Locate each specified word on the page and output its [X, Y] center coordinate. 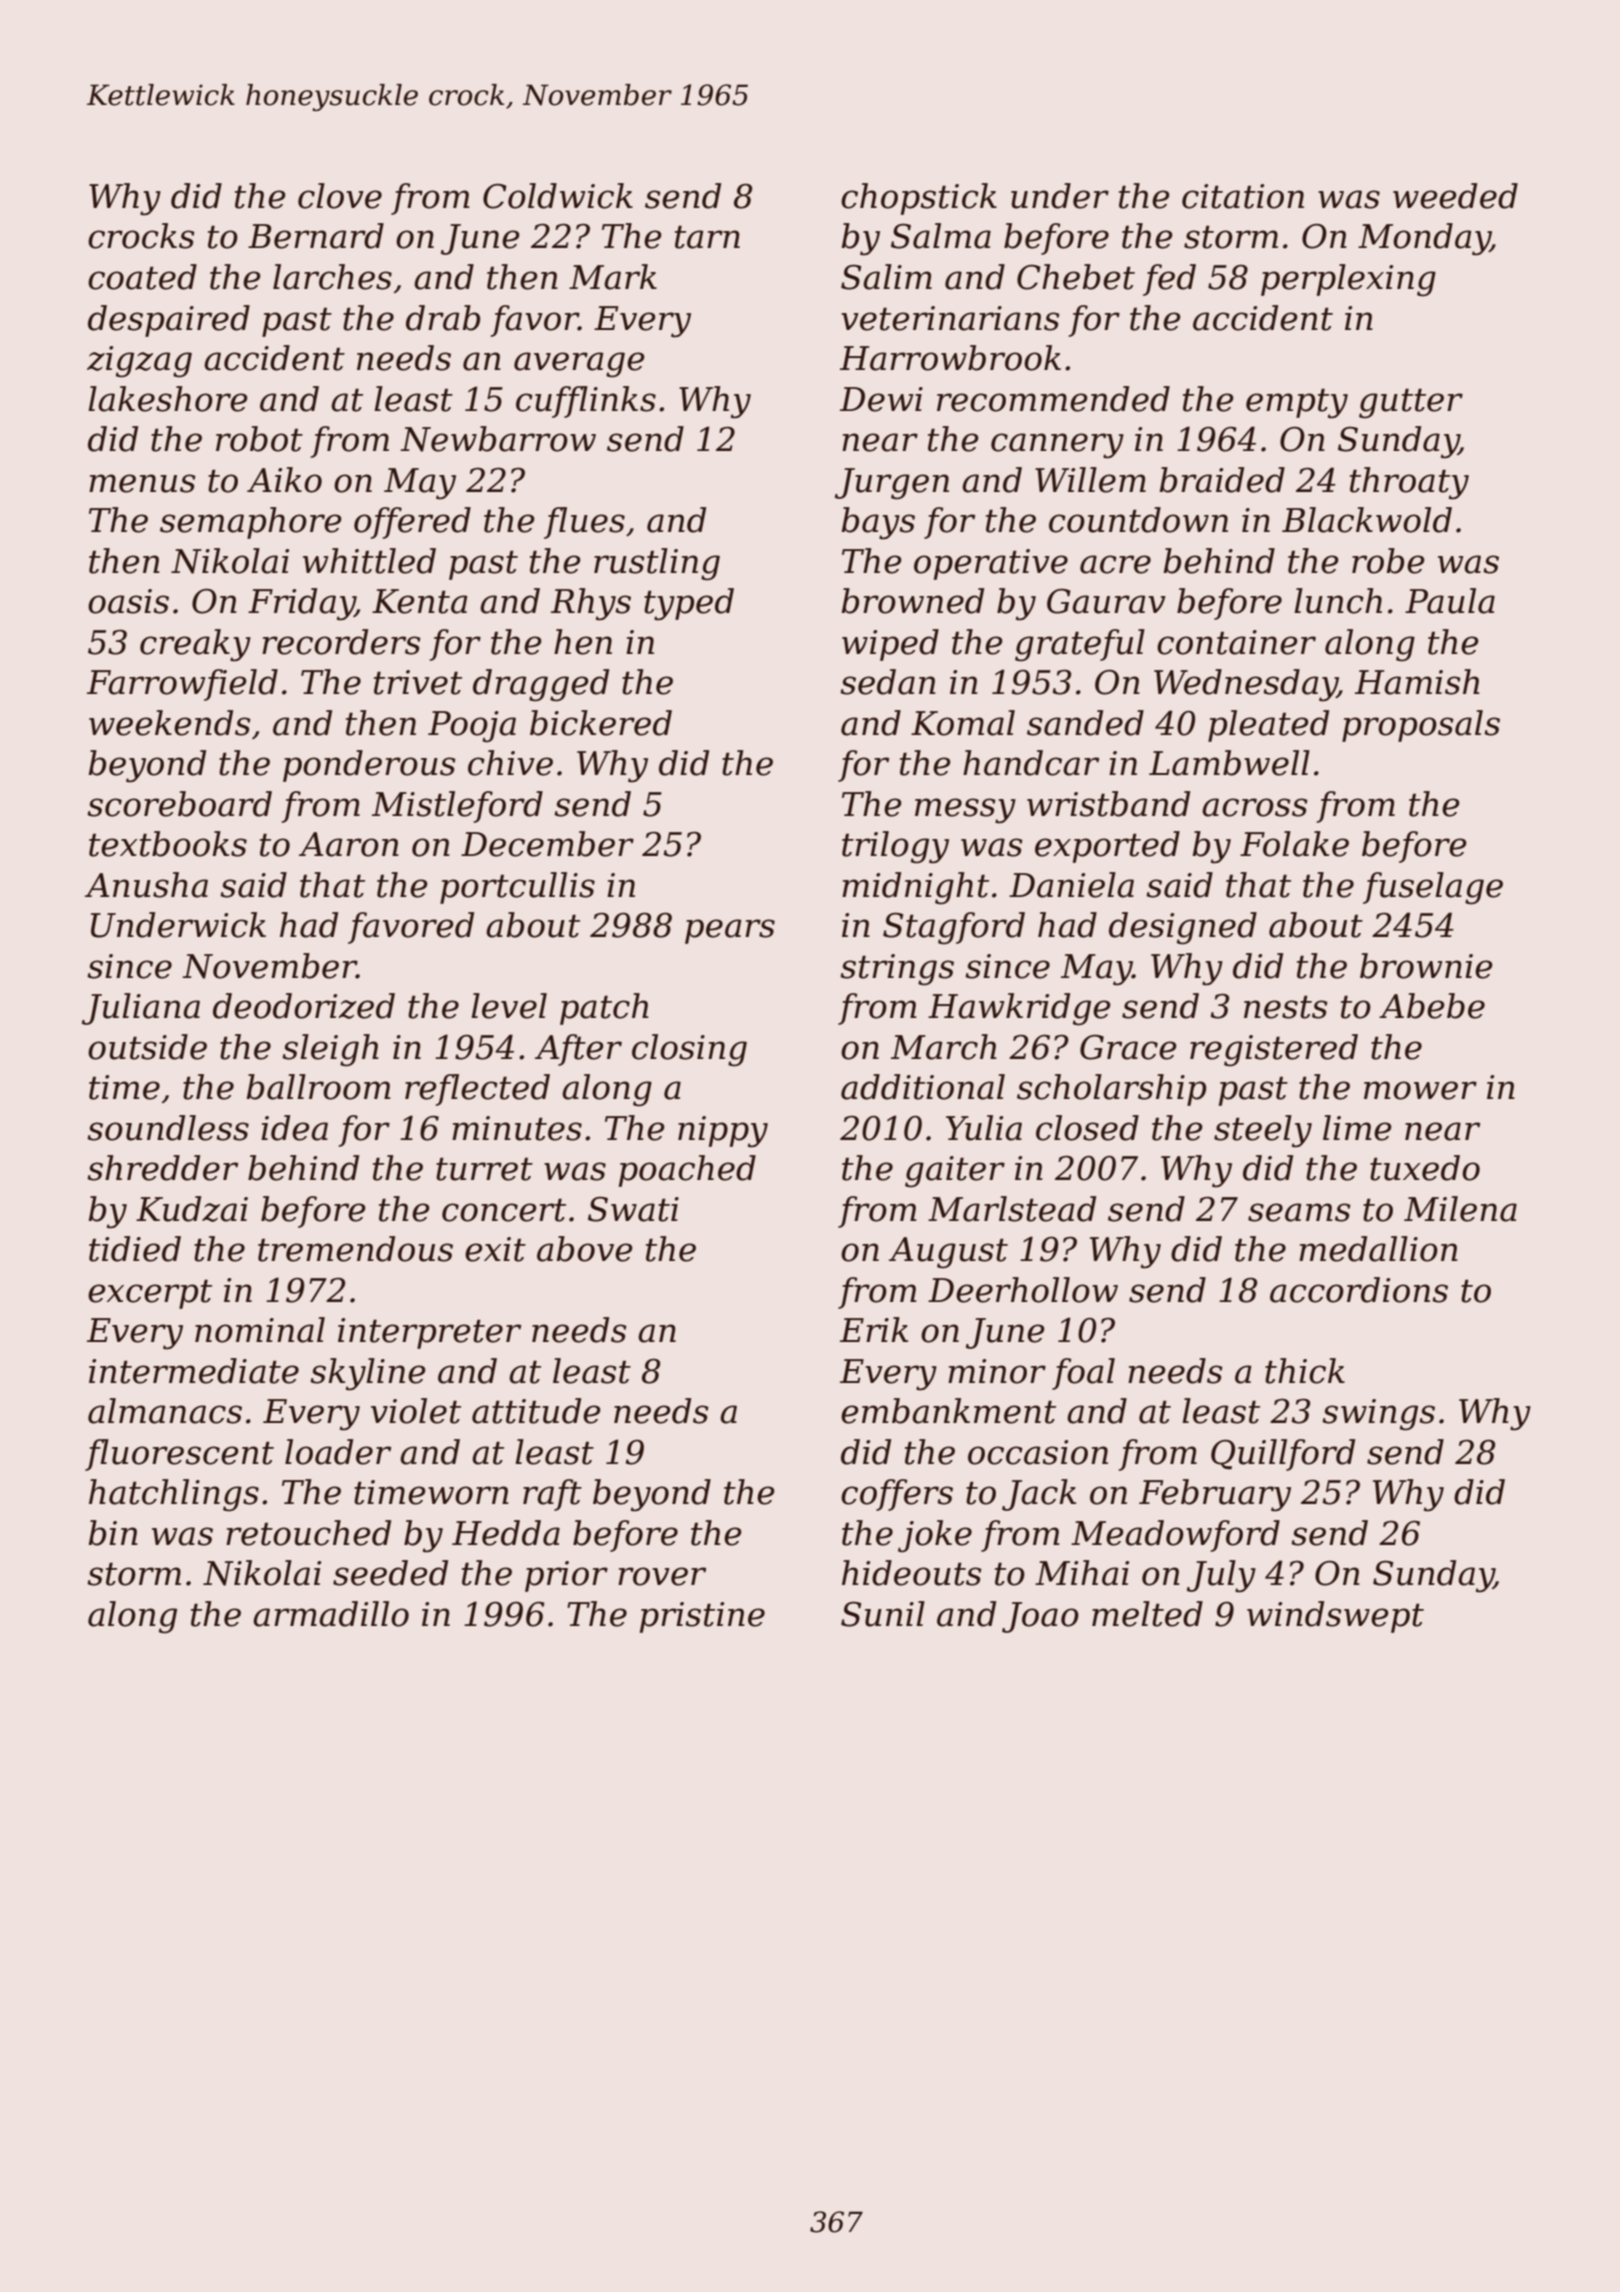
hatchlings [174, 1495]
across [1255, 807]
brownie [1426, 966]
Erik [874, 1329]
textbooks [168, 844]
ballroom [318, 1087]
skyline [368, 1374]
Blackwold [1367, 520]
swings [1378, 1415]
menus [142, 483]
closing [689, 1050]
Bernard [316, 236]
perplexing [1348, 280]
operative [991, 564]
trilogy [895, 847]
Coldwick [558, 196]
